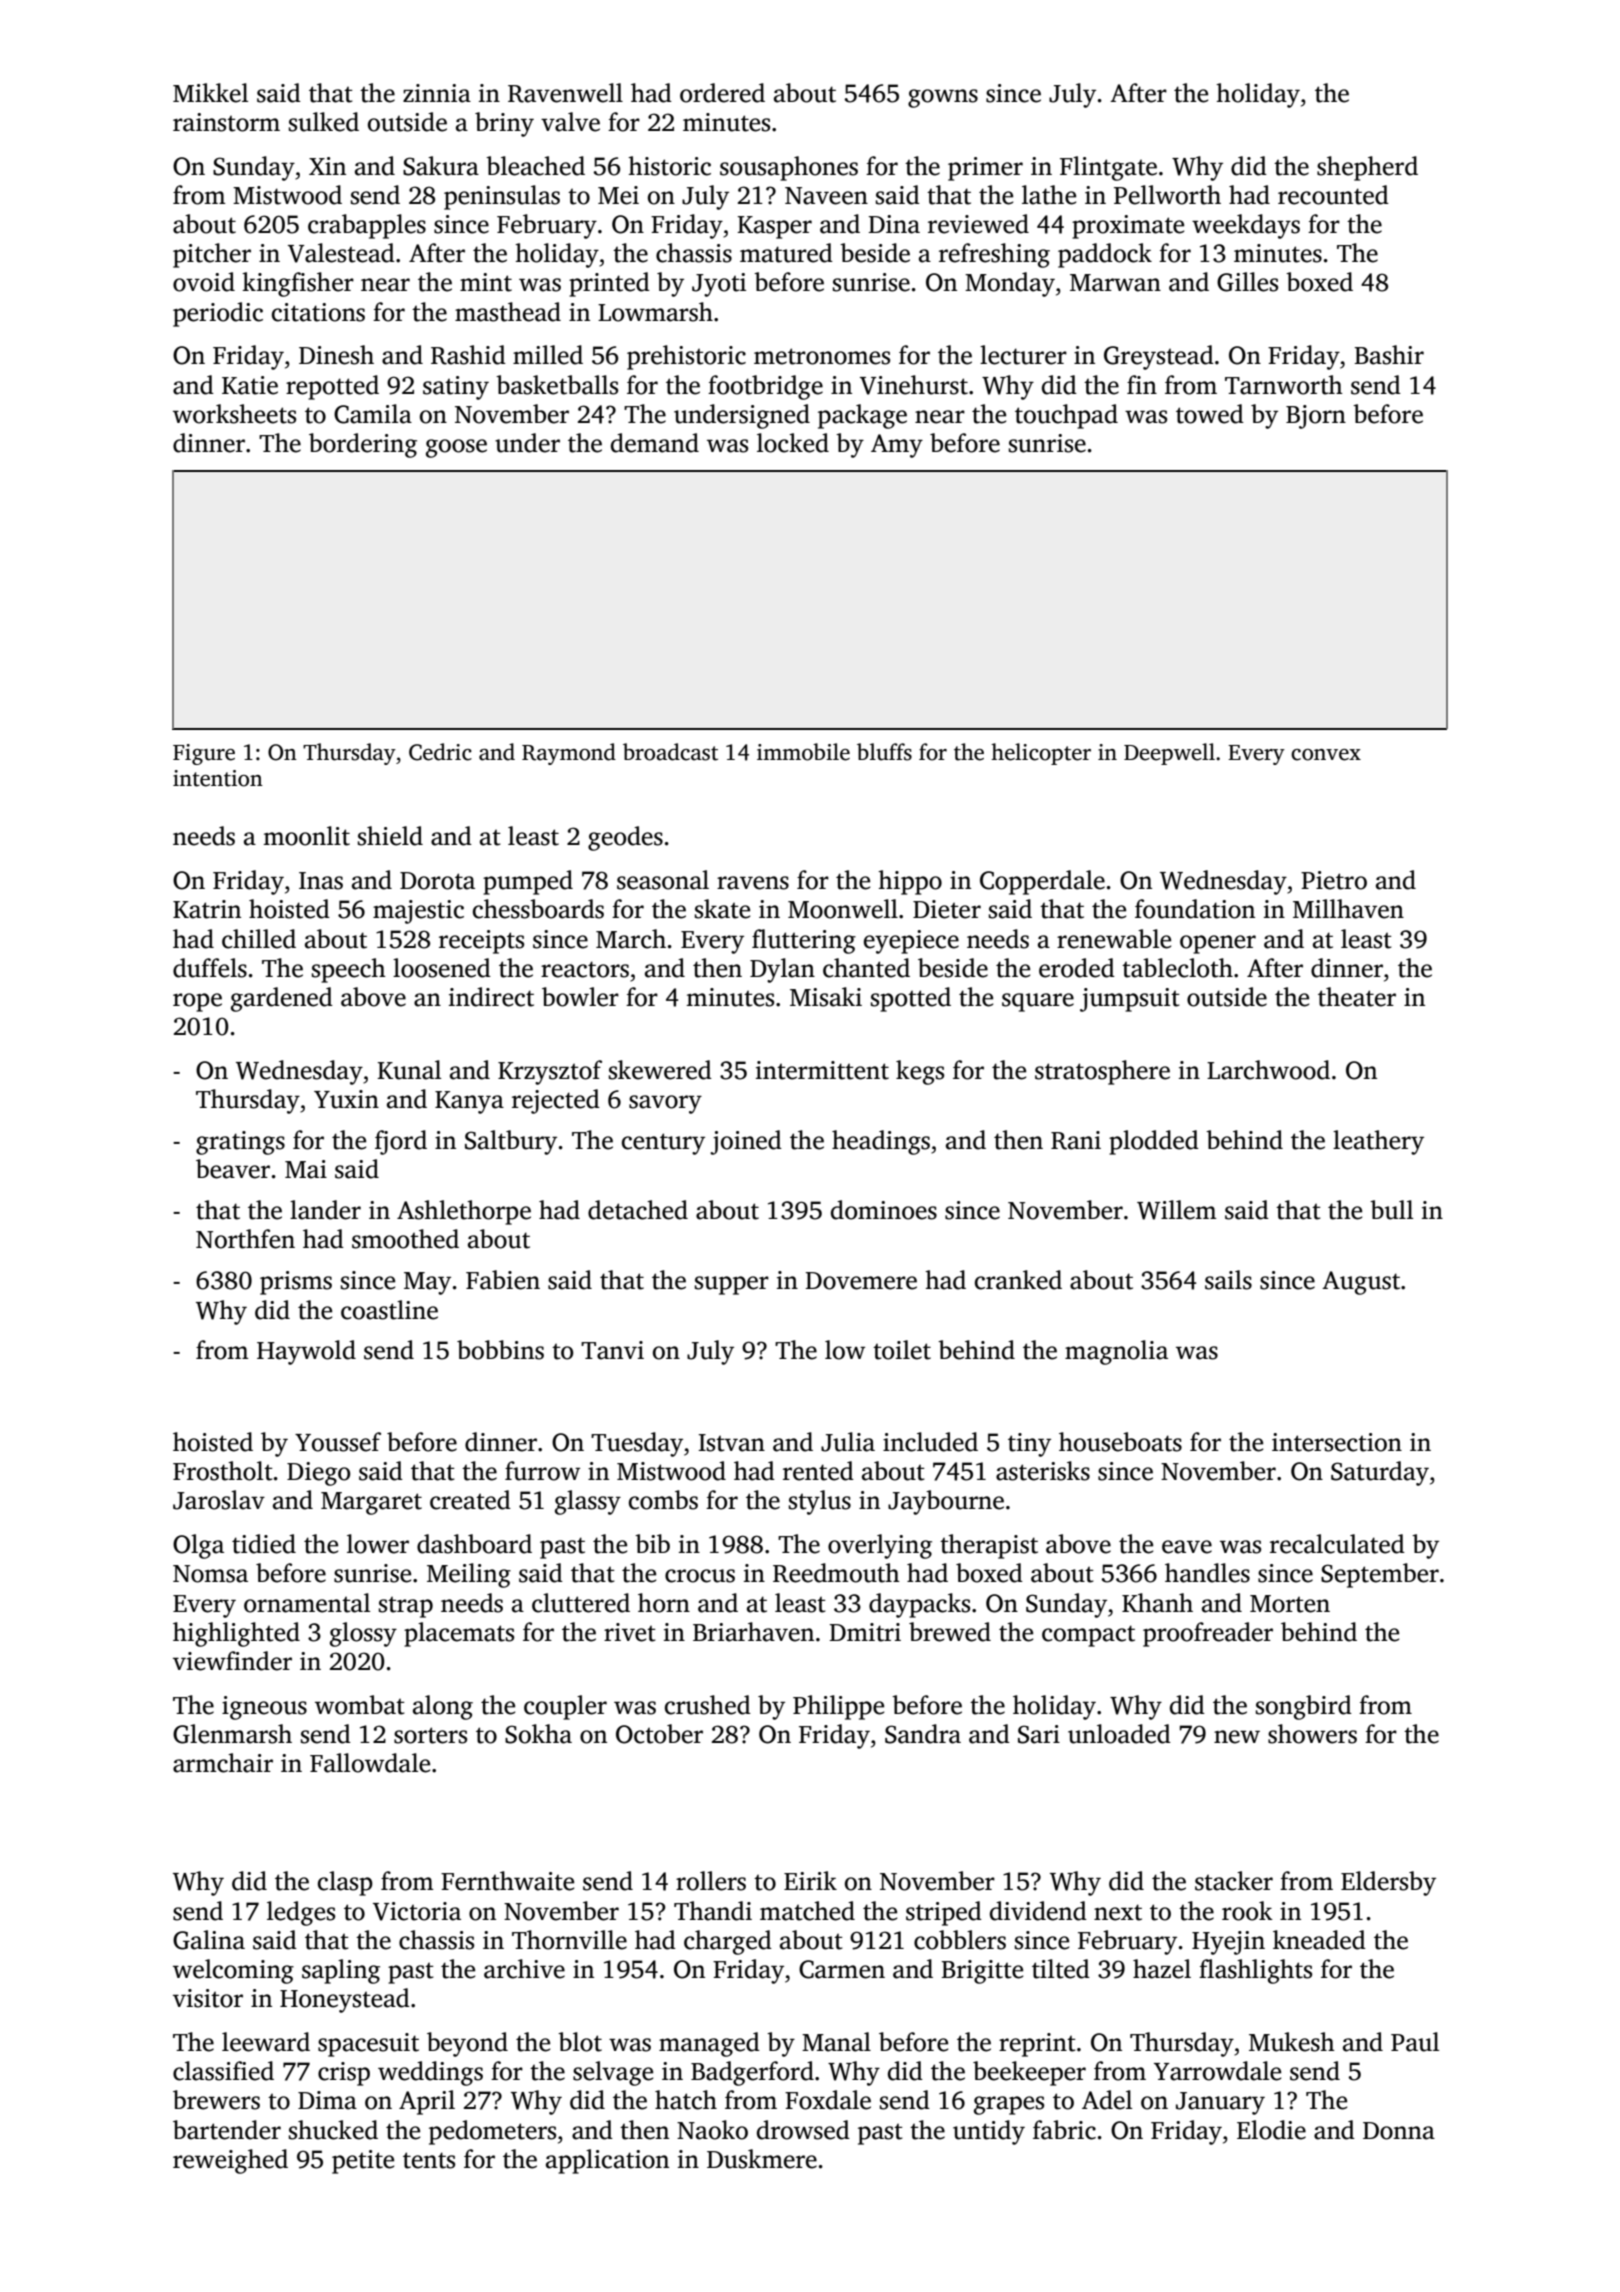 Image resolution: width=1620 pixels, height=2292 pixels. Describe the element at coordinates (209, 1940) in the page. I see `Galina` at that location.
